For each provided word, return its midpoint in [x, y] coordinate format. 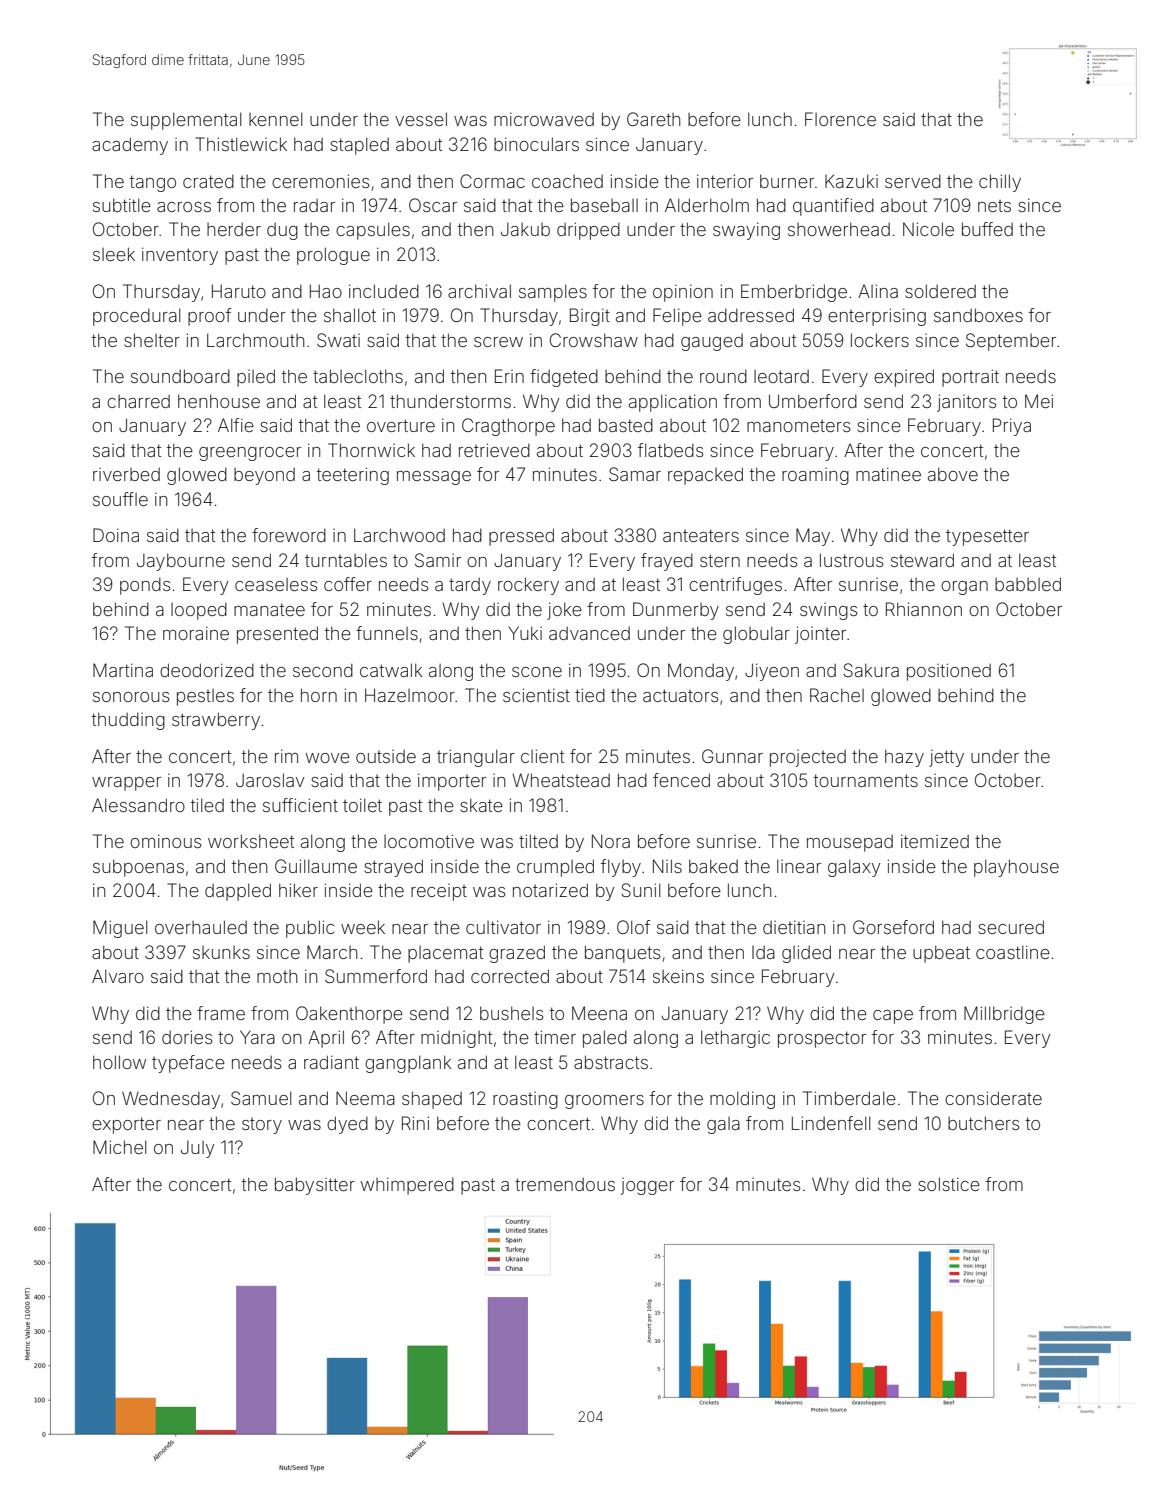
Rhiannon [924, 609]
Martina [123, 670]
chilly [1000, 183]
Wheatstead [561, 780]
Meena [599, 1013]
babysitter [315, 1186]
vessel [421, 119]
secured [1011, 927]
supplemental [186, 121]
